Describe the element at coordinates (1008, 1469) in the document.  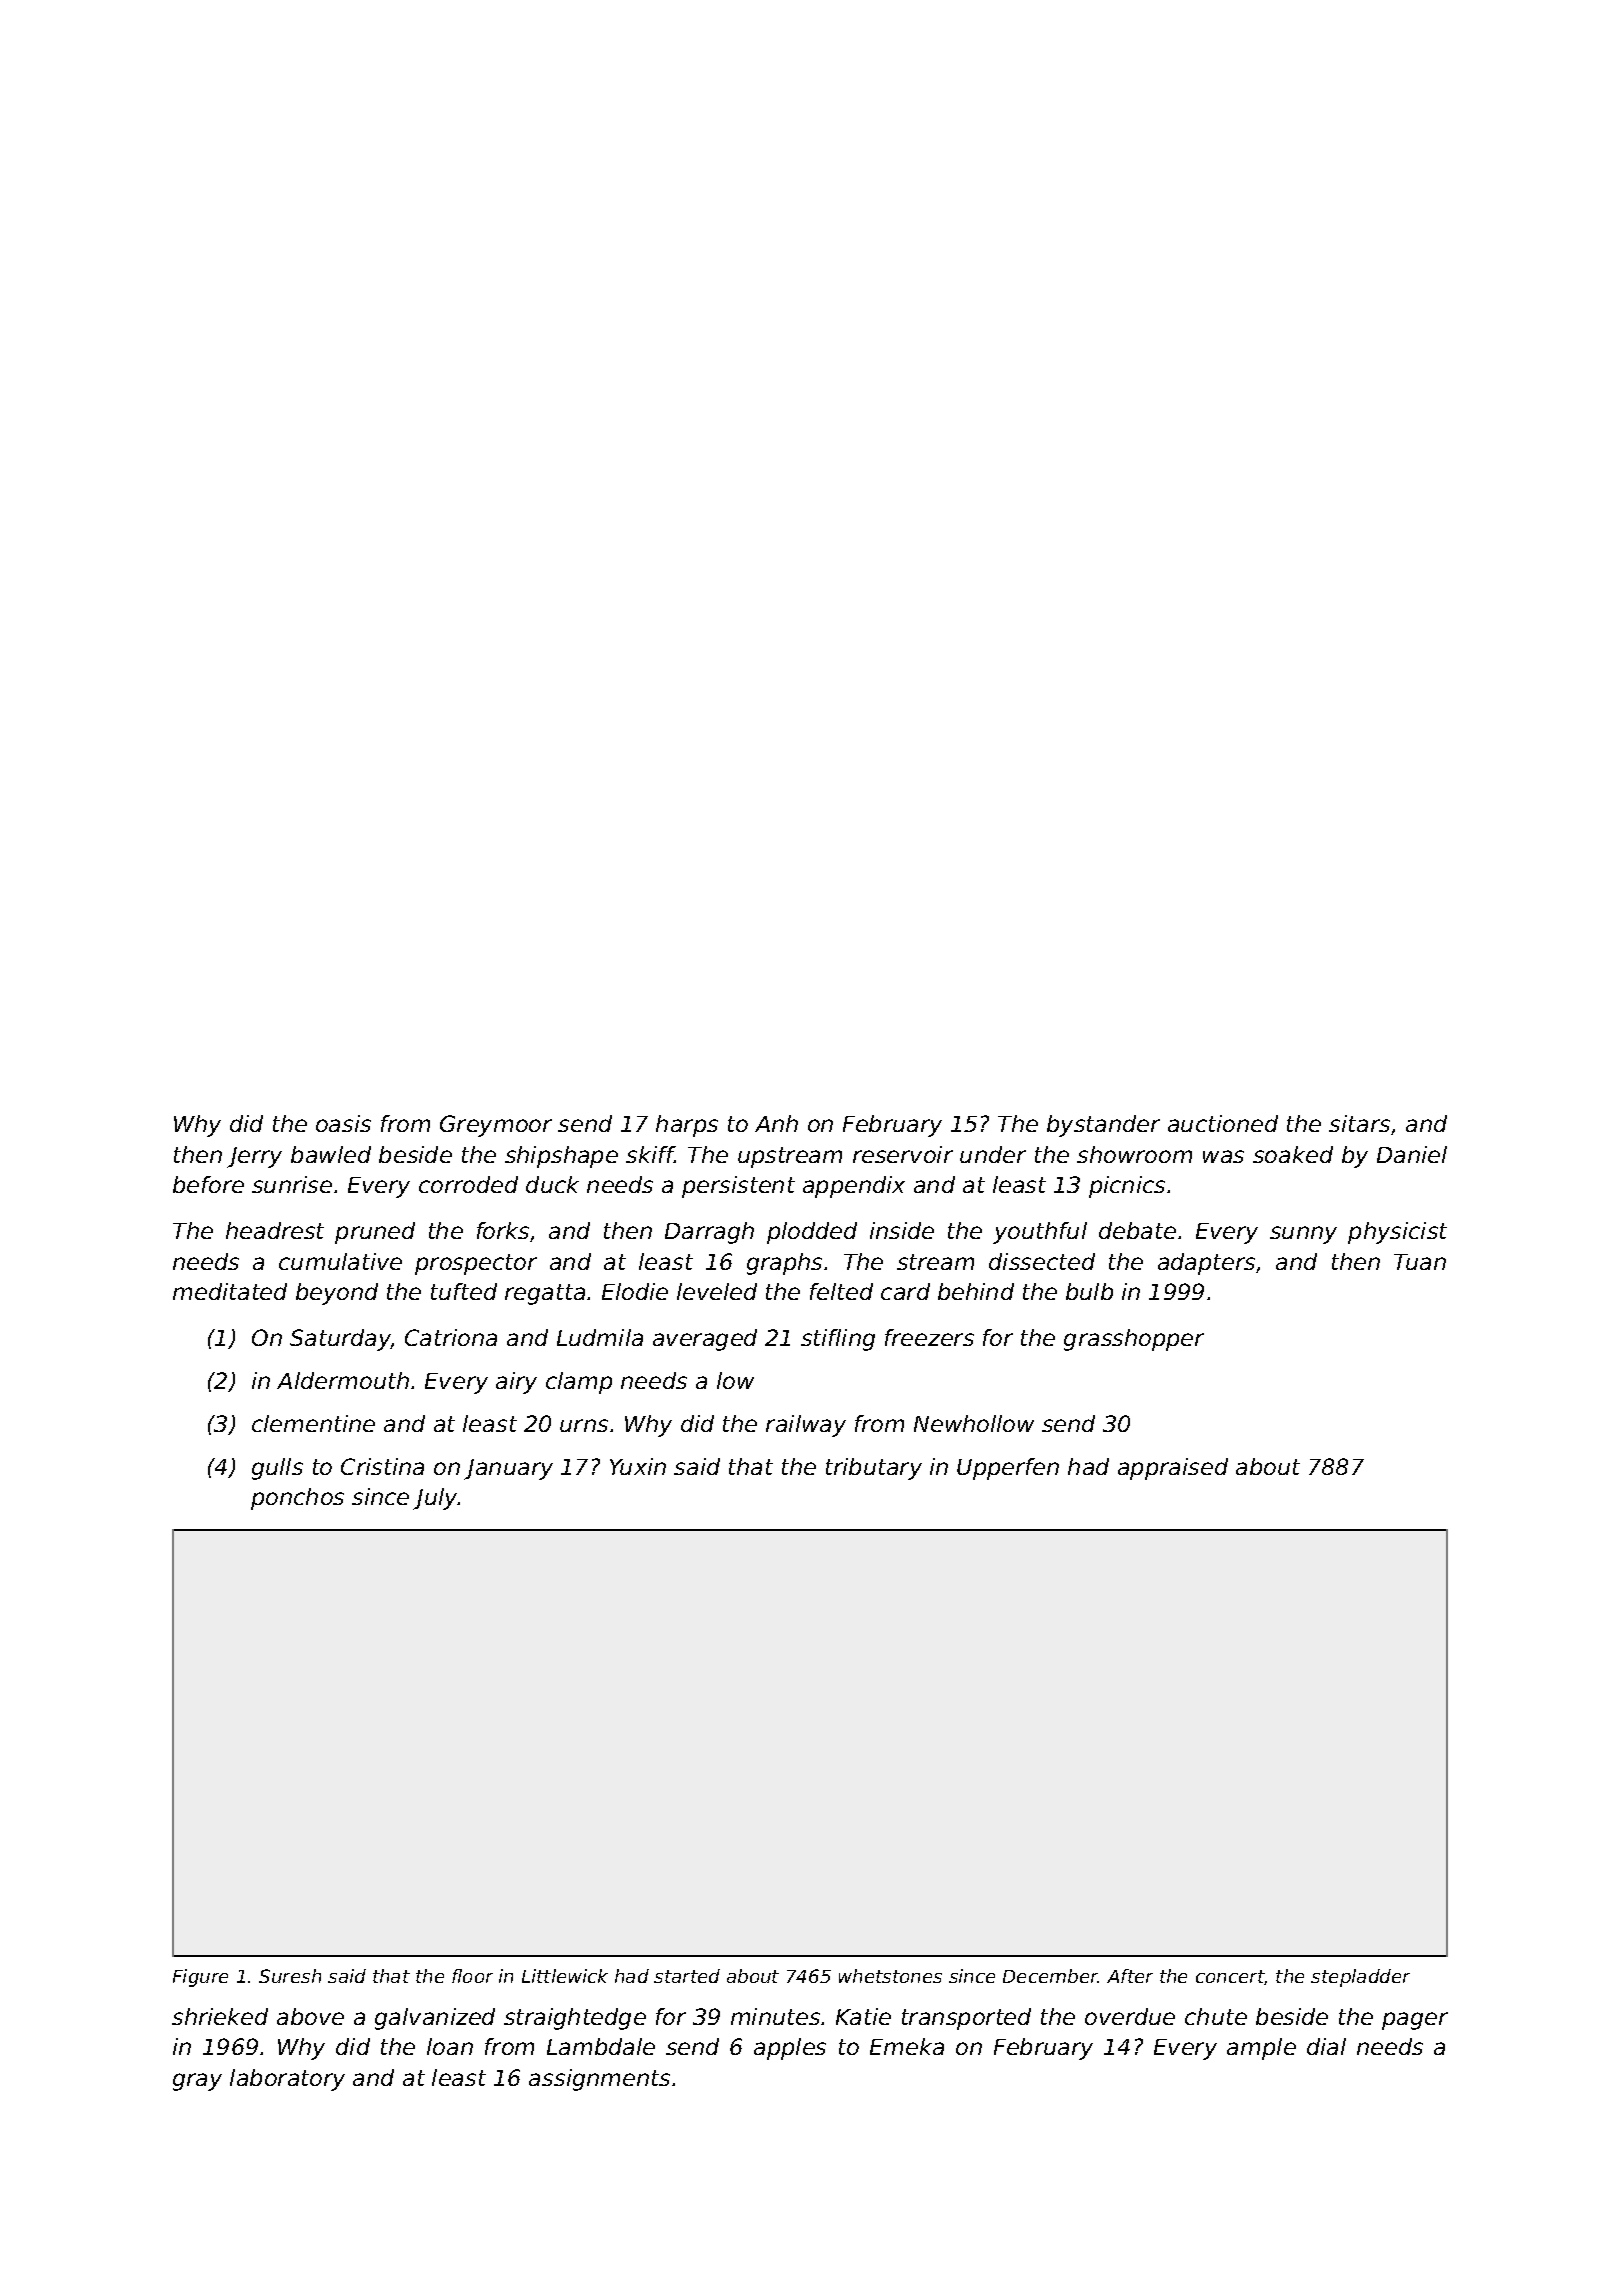
I see `Upperfen` at that location.
